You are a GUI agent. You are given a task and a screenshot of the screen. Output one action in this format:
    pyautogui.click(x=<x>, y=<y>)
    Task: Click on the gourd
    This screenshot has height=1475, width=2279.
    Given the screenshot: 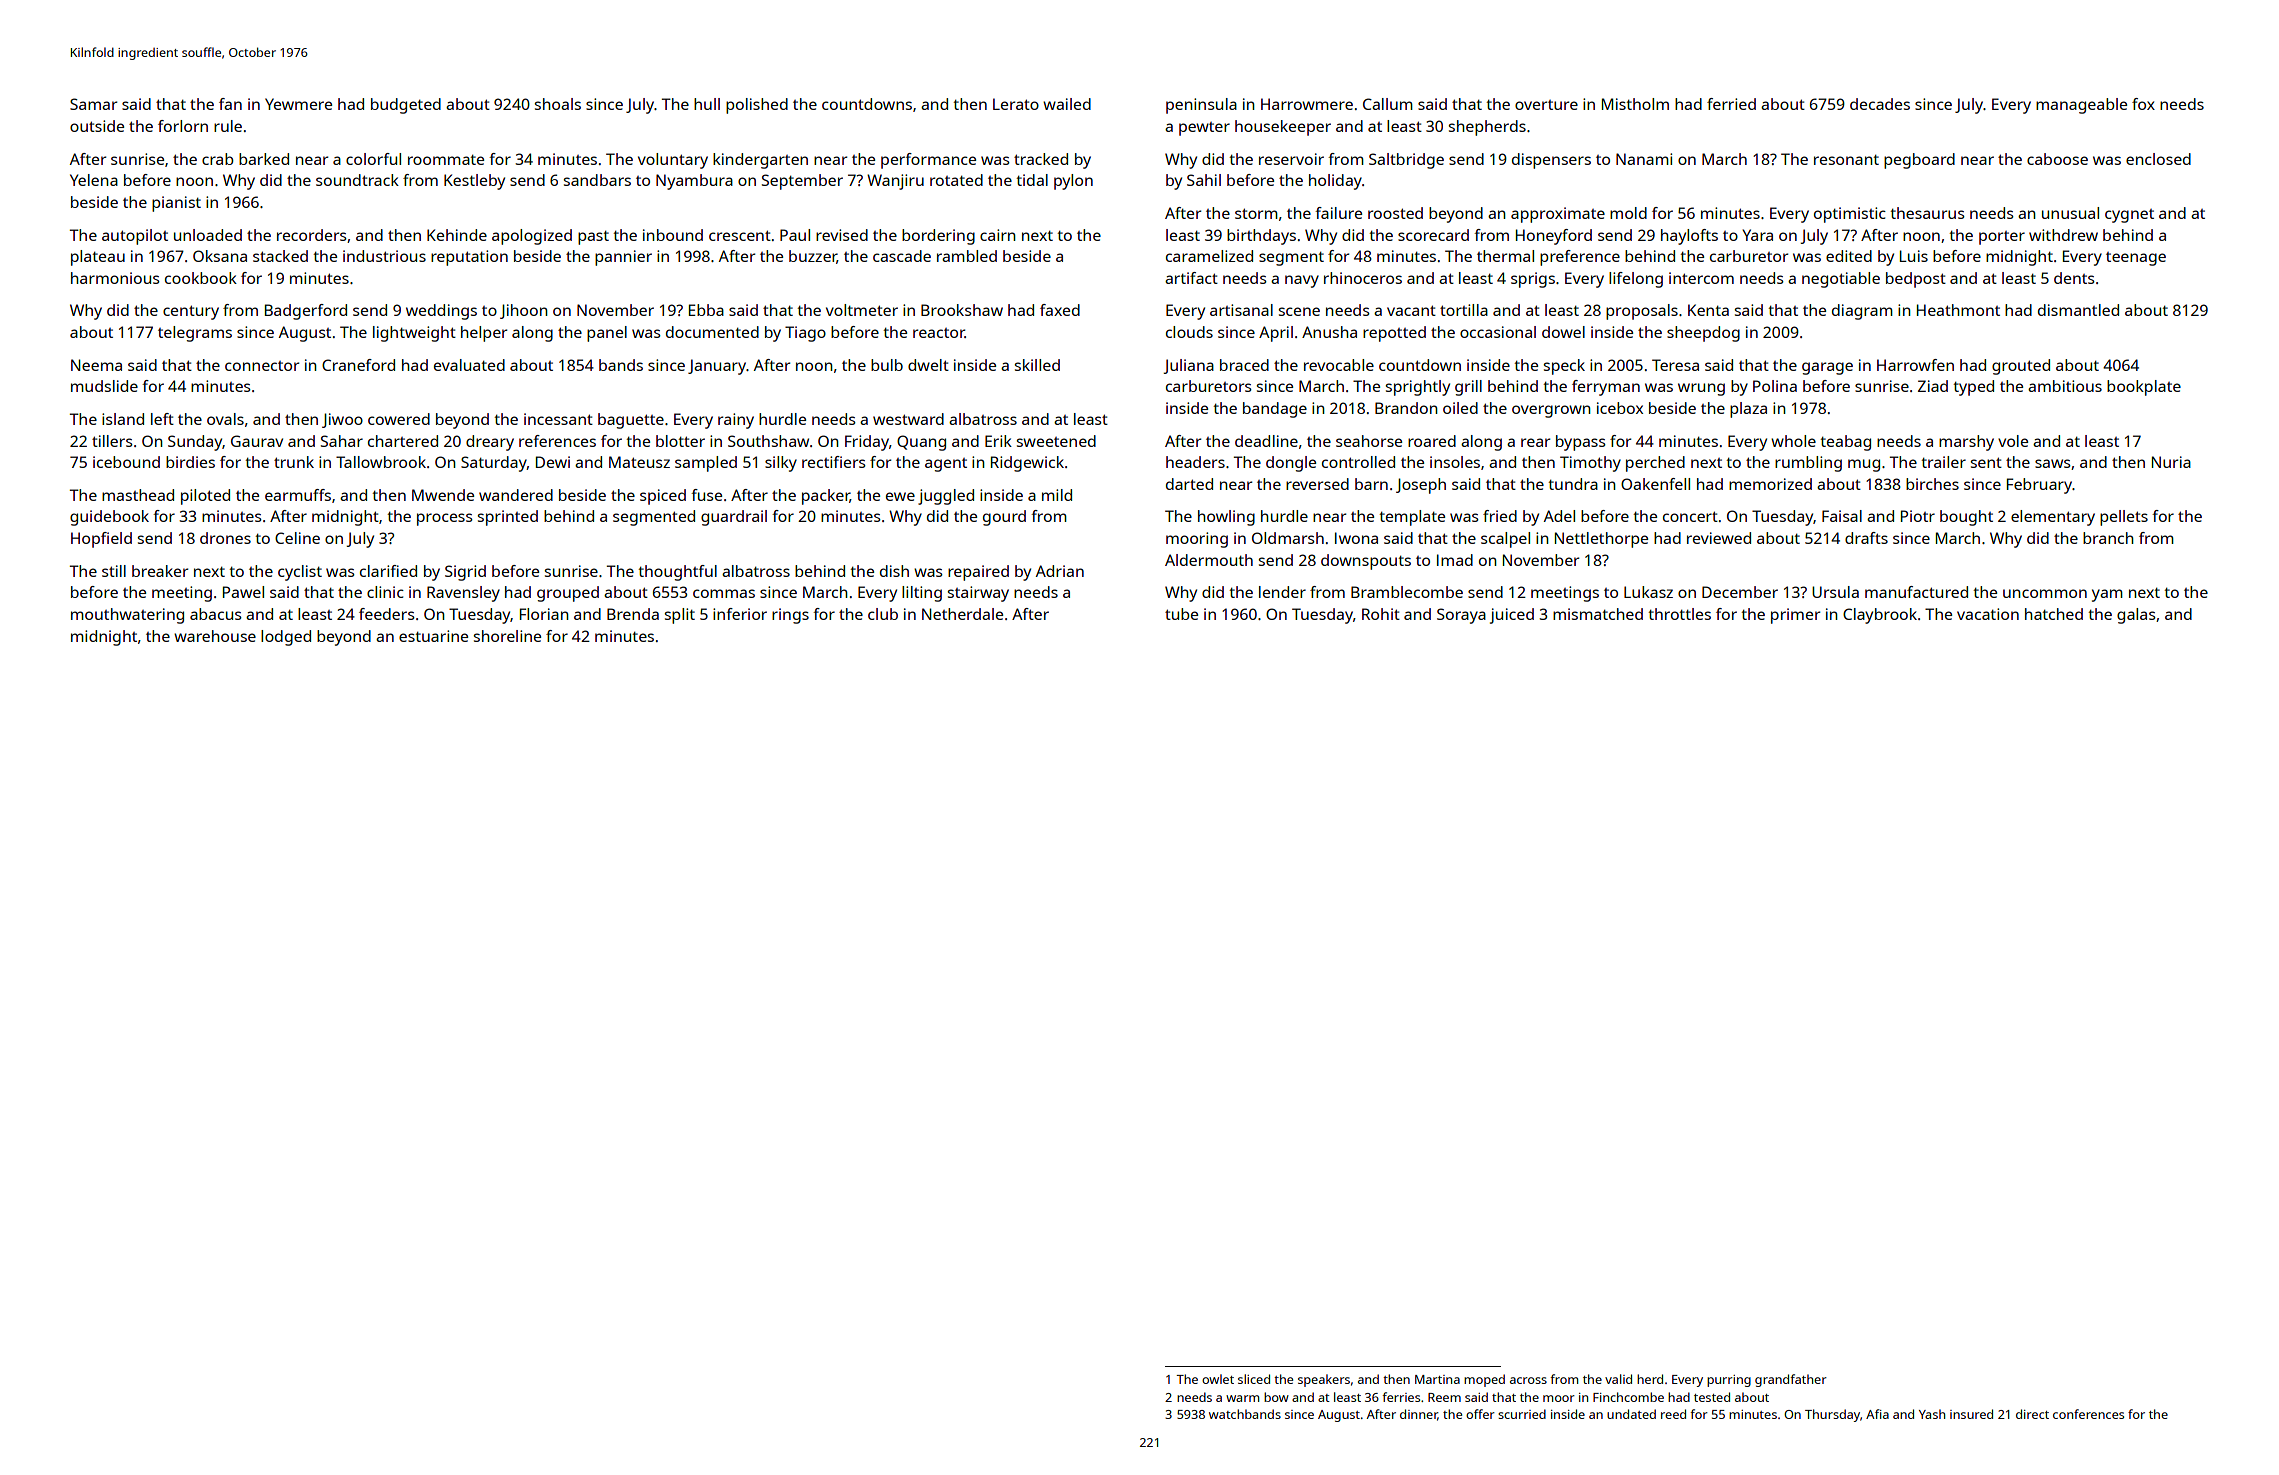 What is the action you would take?
    pyautogui.click(x=1004, y=518)
